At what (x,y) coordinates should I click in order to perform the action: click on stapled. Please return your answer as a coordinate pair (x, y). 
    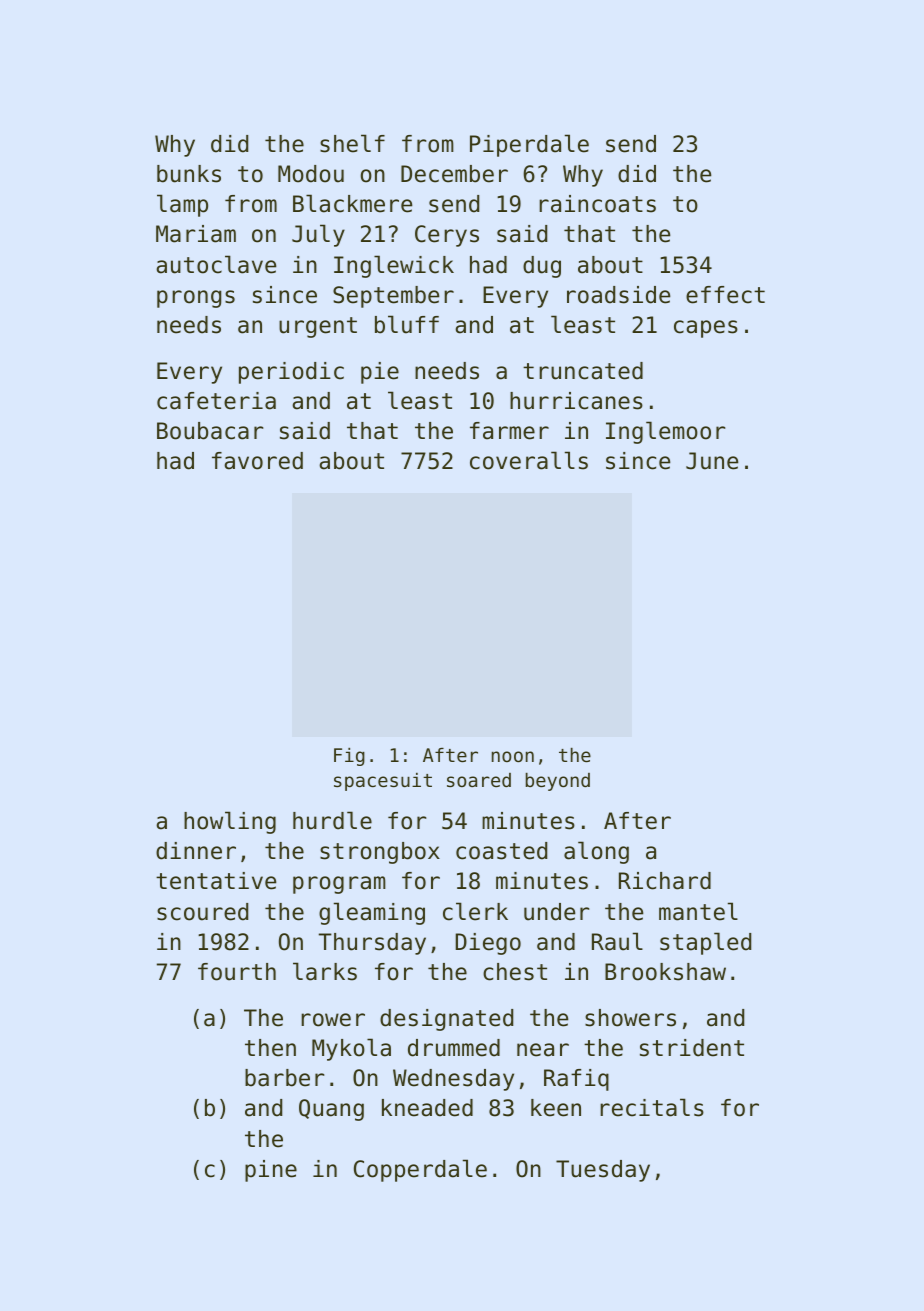
    Looking at the image, I should click on (705, 943).
